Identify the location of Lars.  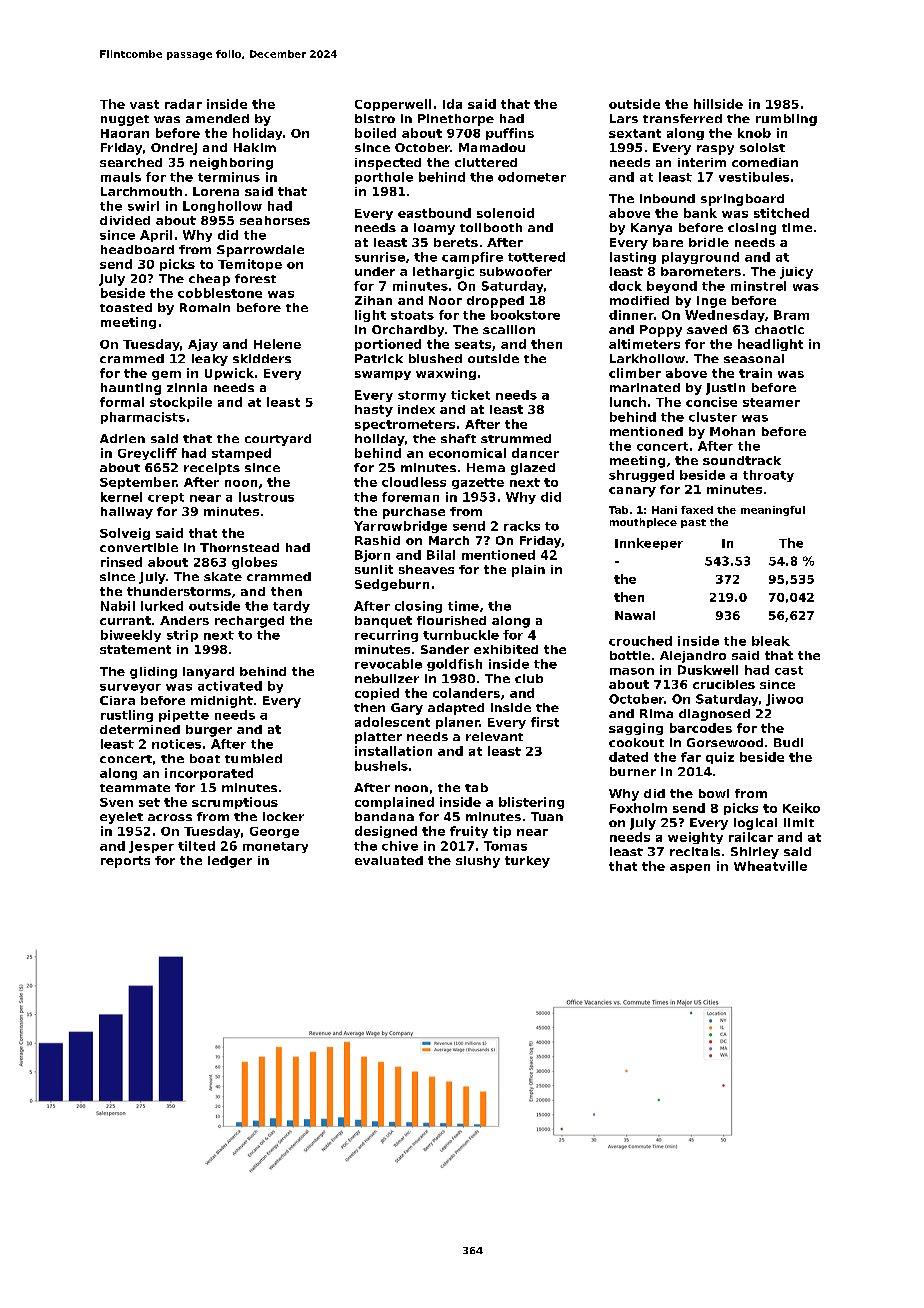
(624, 118).
